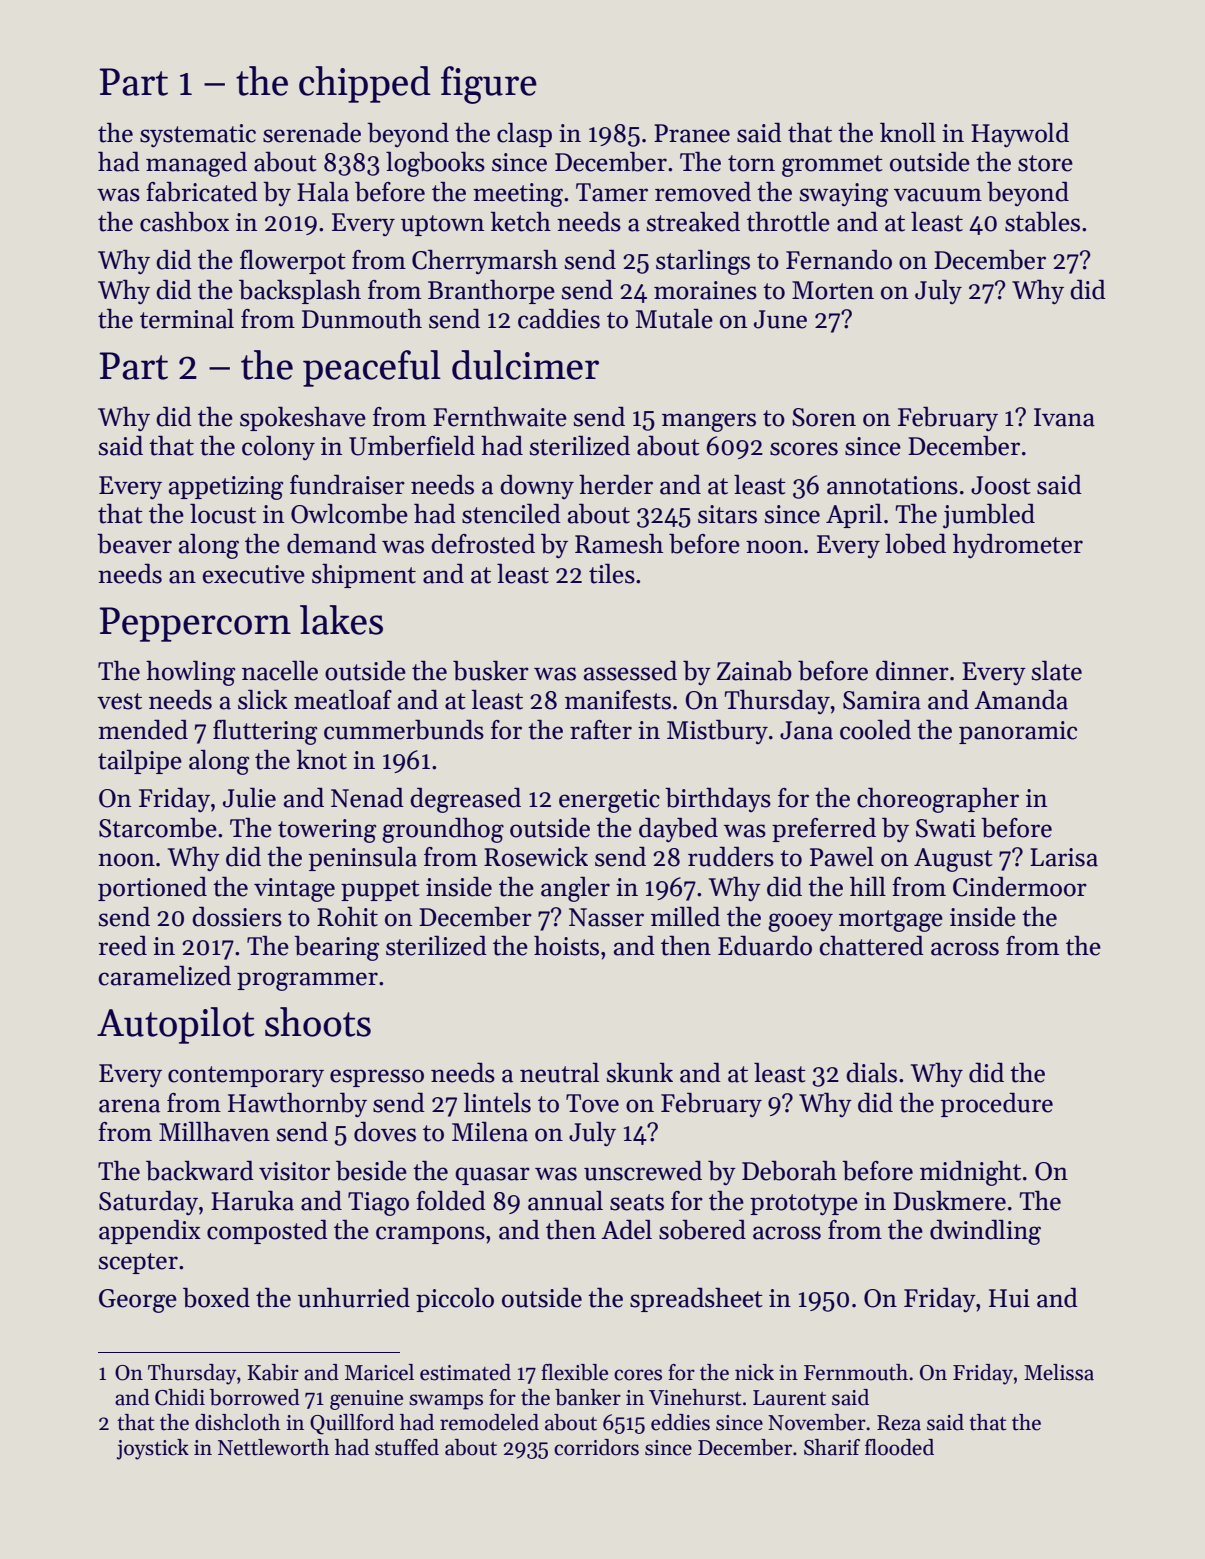 The height and width of the page is (1559, 1205). What do you see at coordinates (511, 513) in the page?
I see `stenciled` at bounding box center [511, 513].
